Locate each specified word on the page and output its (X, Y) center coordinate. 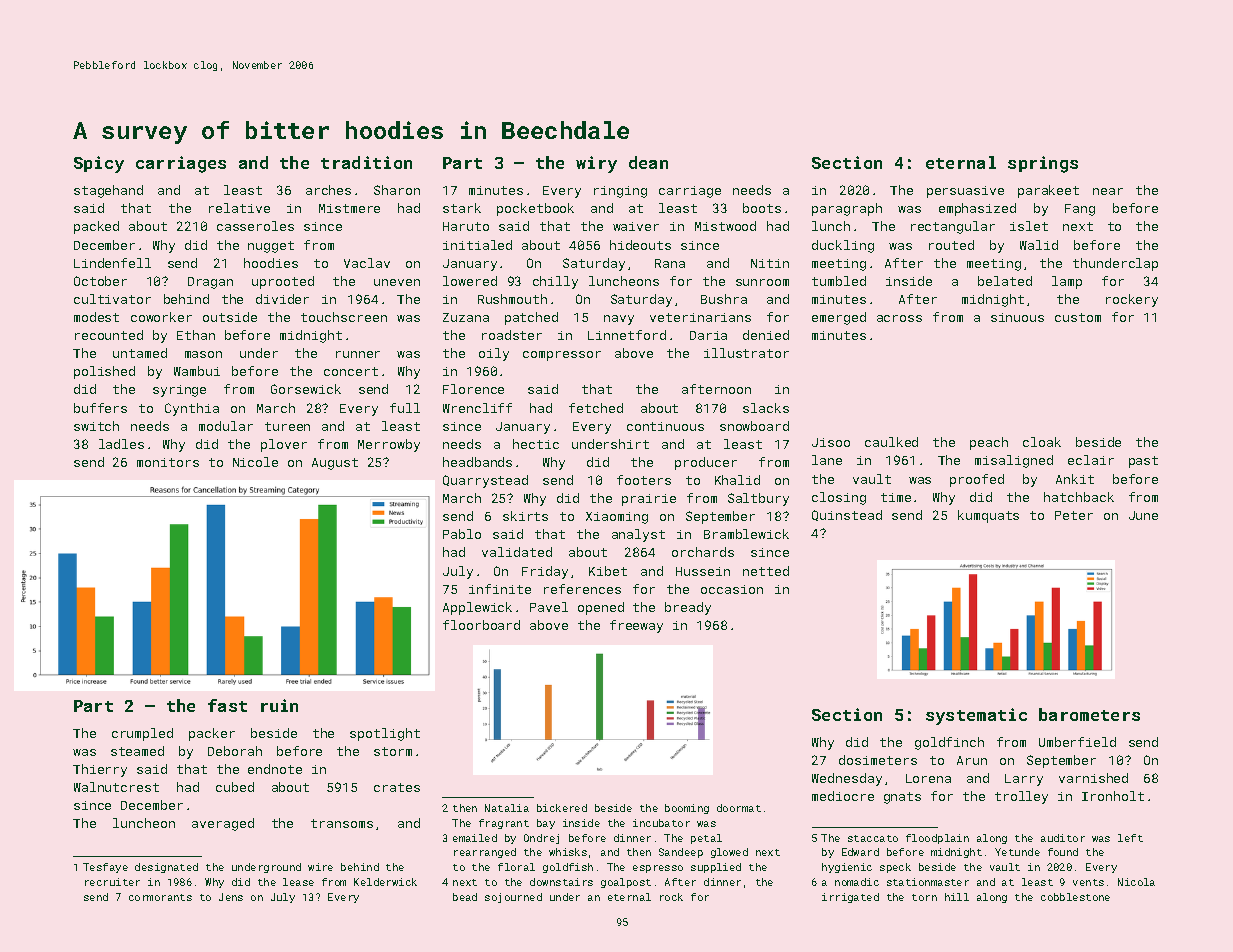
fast (227, 705)
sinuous (1017, 317)
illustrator (746, 353)
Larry (1024, 780)
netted (766, 571)
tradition (366, 162)
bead (465, 897)
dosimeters (878, 760)
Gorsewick (306, 389)
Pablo (462, 534)
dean (648, 162)
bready (688, 608)
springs (1043, 164)
